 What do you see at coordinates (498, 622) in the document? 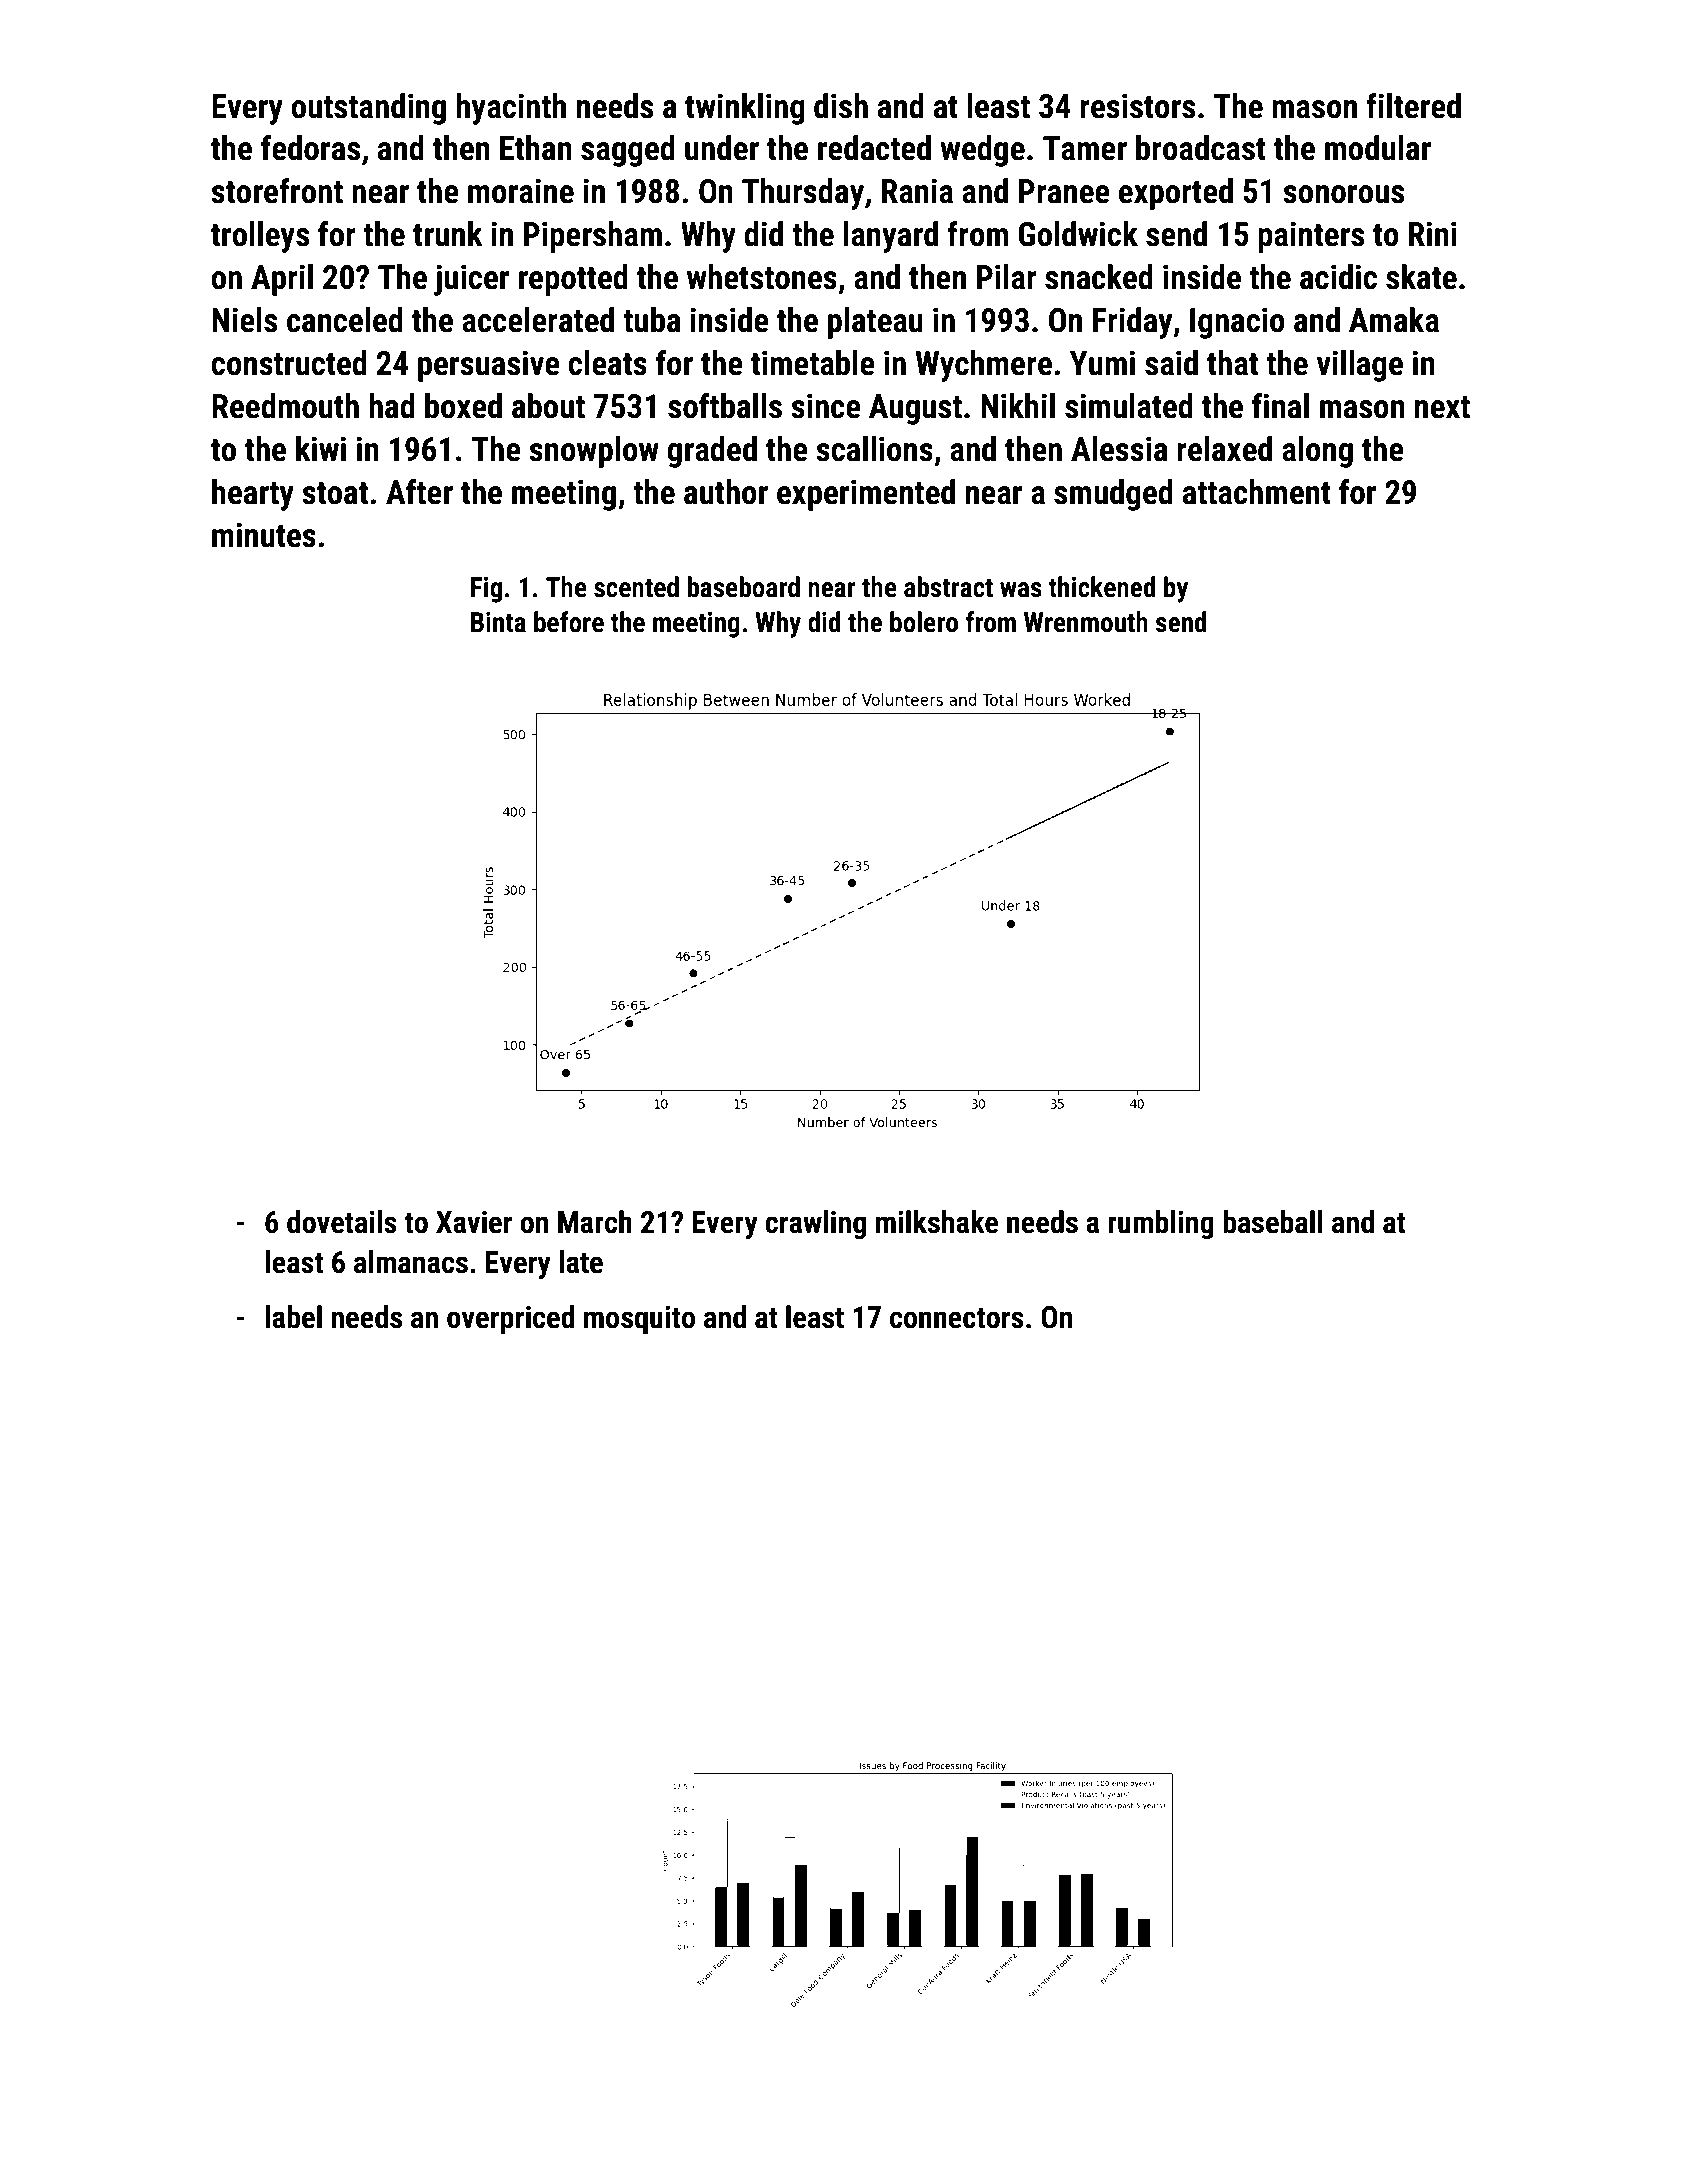
I see `Binta` at bounding box center [498, 622].
